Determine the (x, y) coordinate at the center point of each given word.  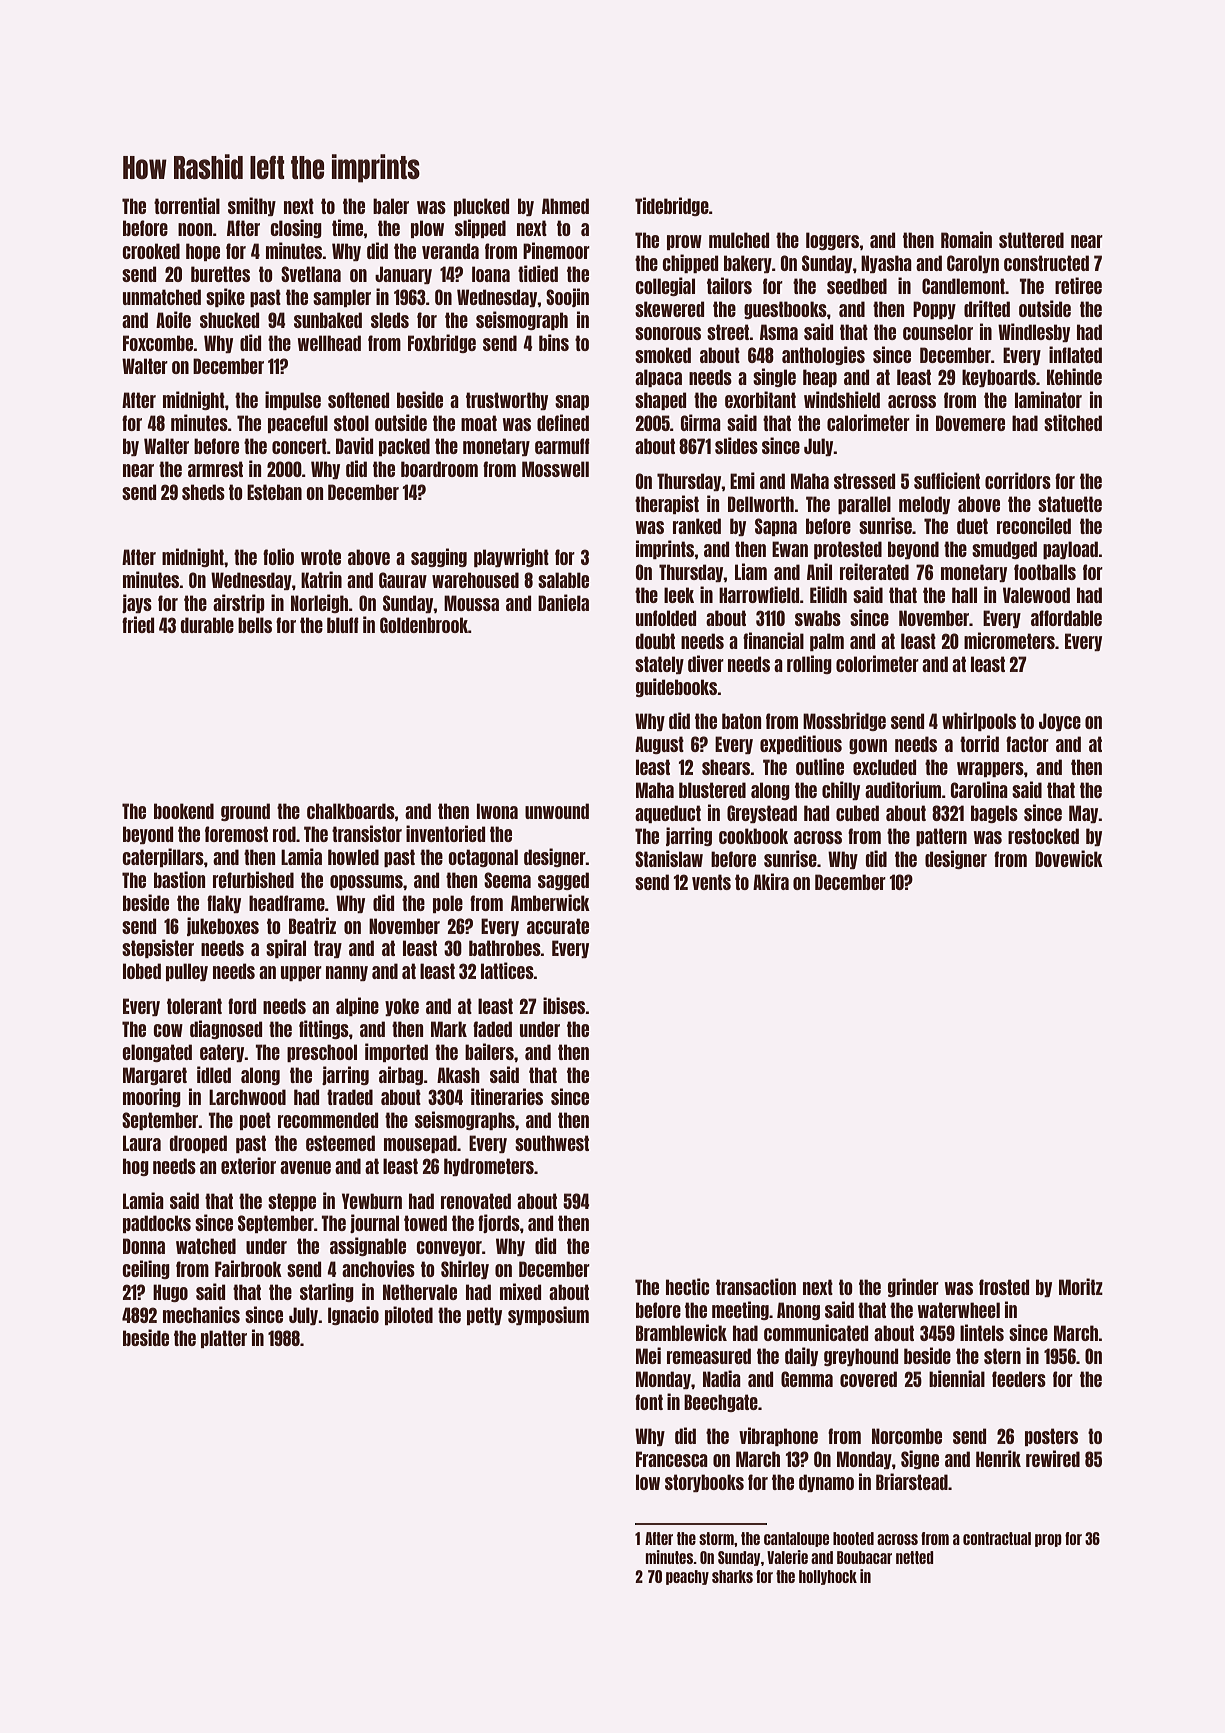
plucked (481, 207)
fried (138, 624)
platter (224, 1339)
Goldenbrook (424, 625)
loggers (832, 241)
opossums (366, 882)
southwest (552, 1143)
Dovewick (1069, 858)
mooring (152, 1097)
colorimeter (877, 663)
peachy (687, 1577)
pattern (941, 837)
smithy (252, 206)
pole (448, 904)
